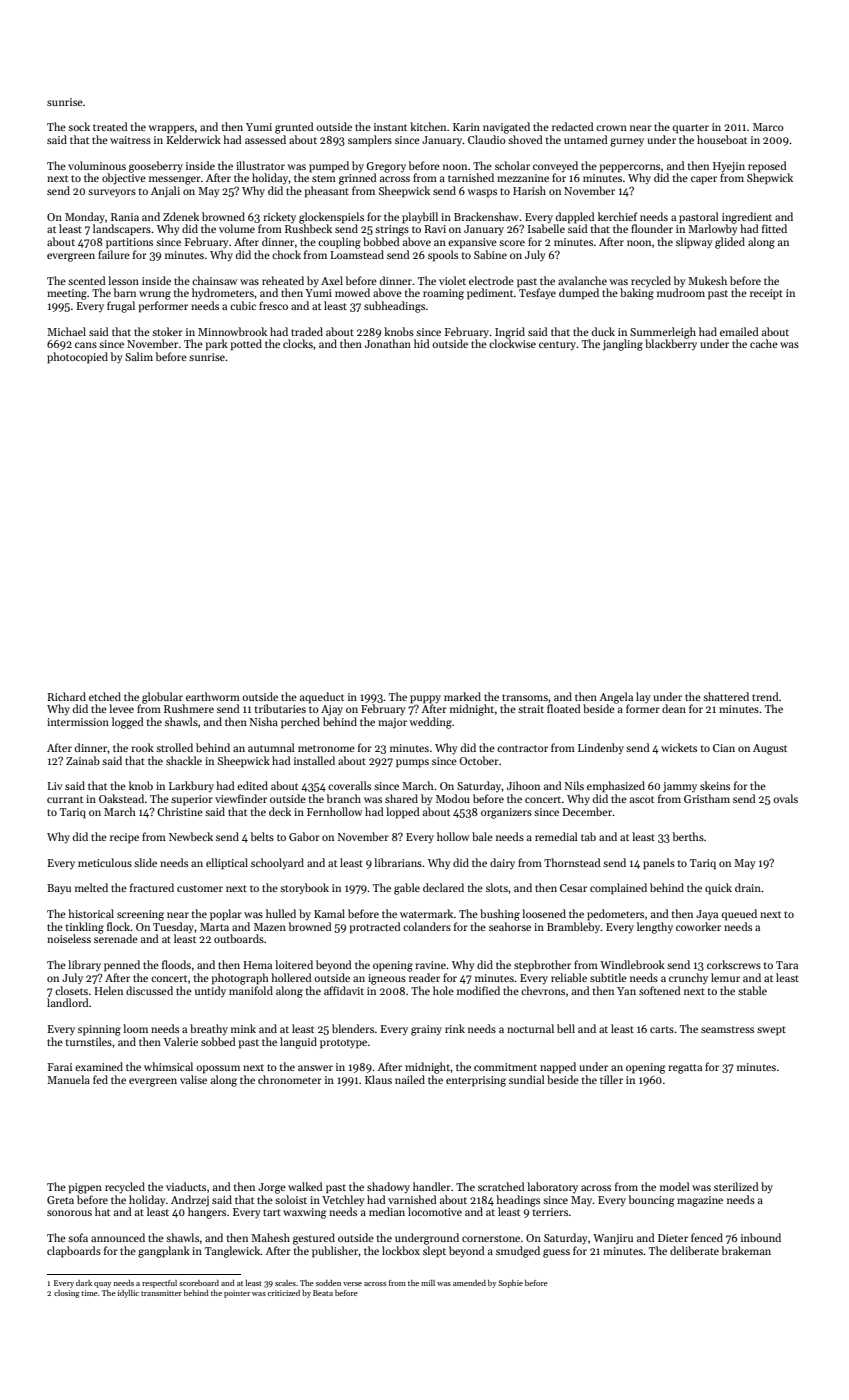 This screenshot has width=849, height=1400. What do you see at coordinates (67, 294) in the screenshot?
I see `meeting` at bounding box center [67, 294].
